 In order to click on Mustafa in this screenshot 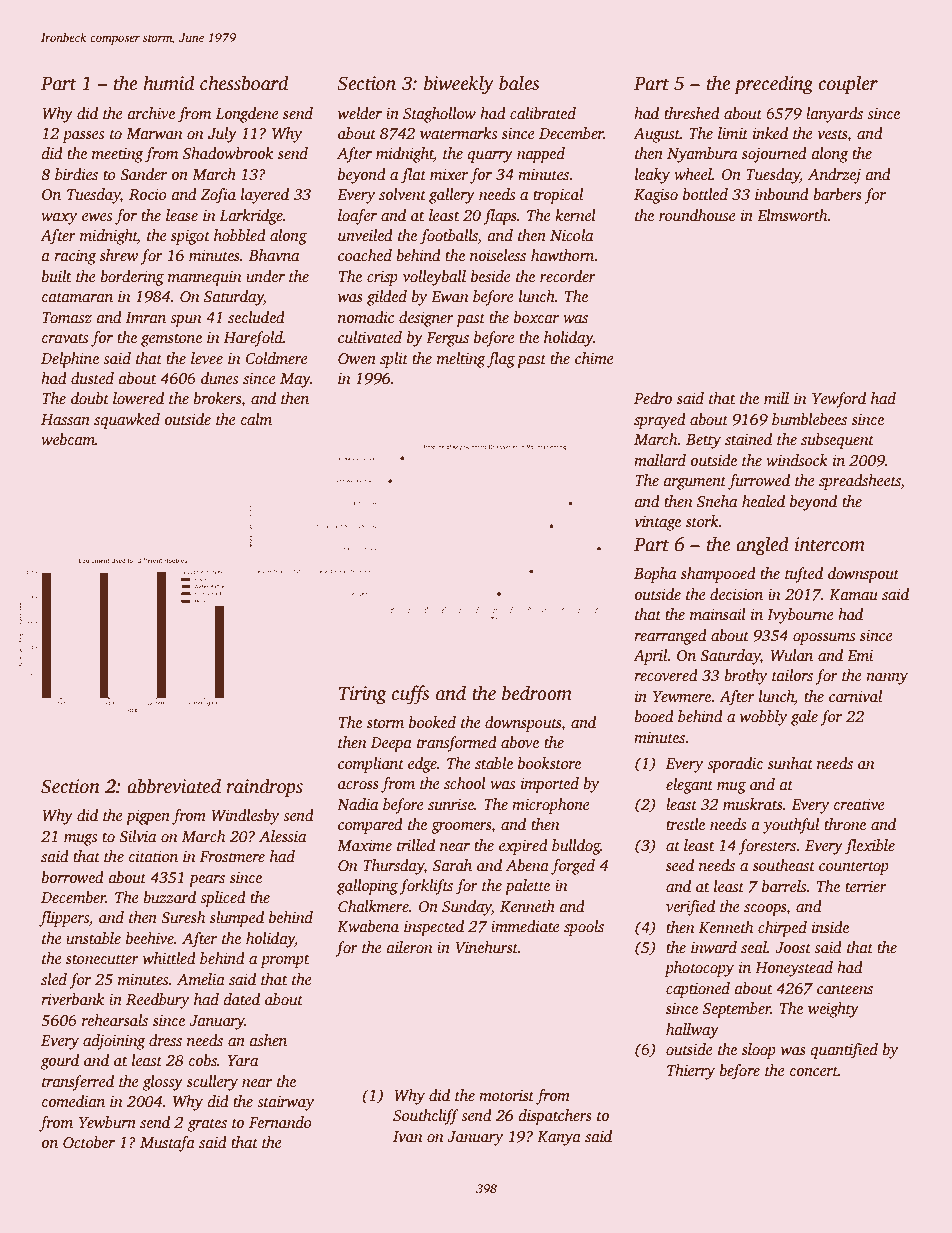, I will do `click(167, 1144)`.
